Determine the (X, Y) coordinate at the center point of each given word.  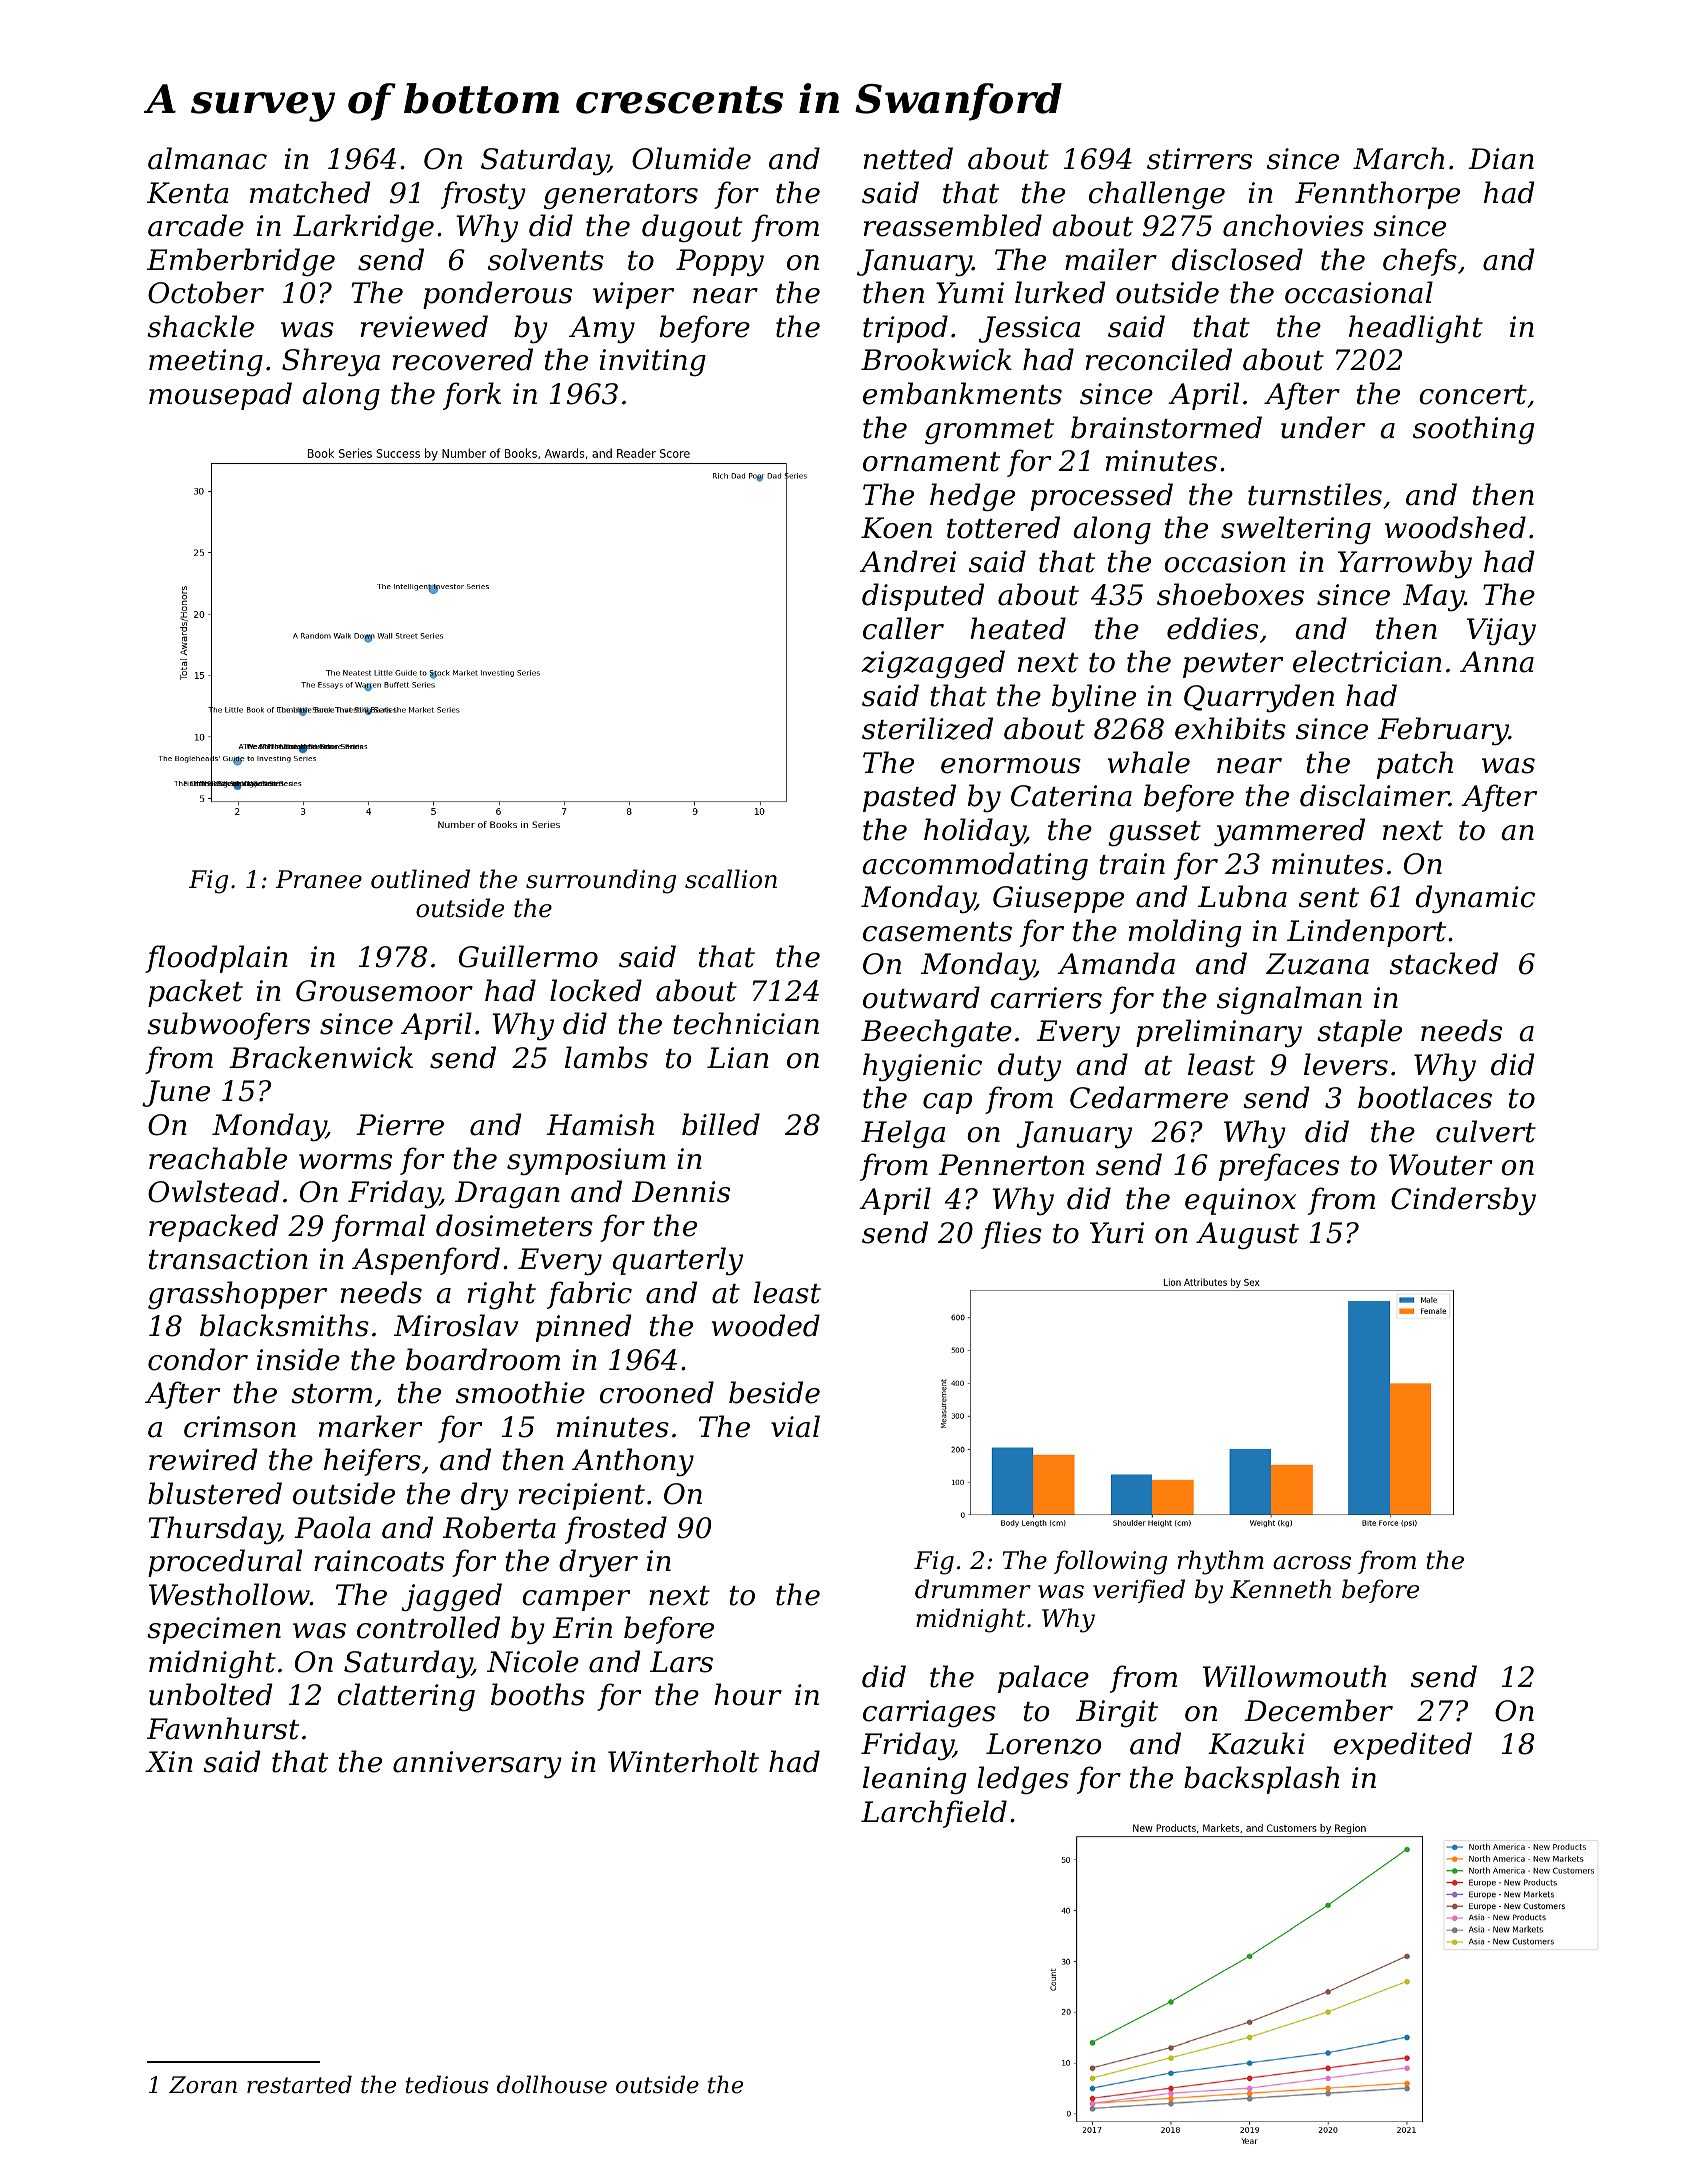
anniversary (477, 1764)
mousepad (220, 396)
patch (1415, 765)
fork (472, 396)
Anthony (633, 1462)
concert (1473, 395)
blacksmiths (284, 1325)
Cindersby (1463, 1201)
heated (1018, 628)
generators (621, 196)
